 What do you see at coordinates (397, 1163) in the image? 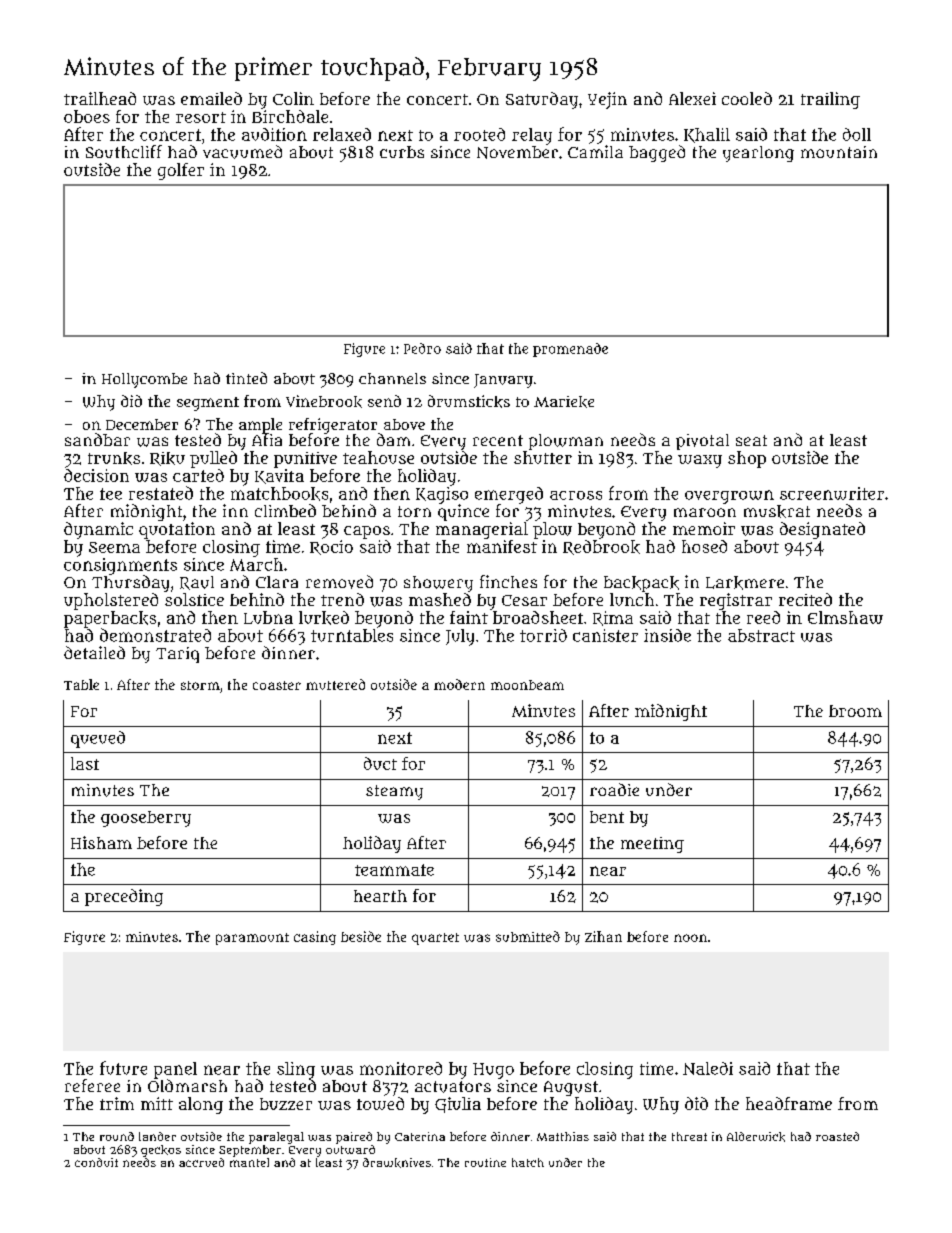
I see `drawknives` at bounding box center [397, 1163].
